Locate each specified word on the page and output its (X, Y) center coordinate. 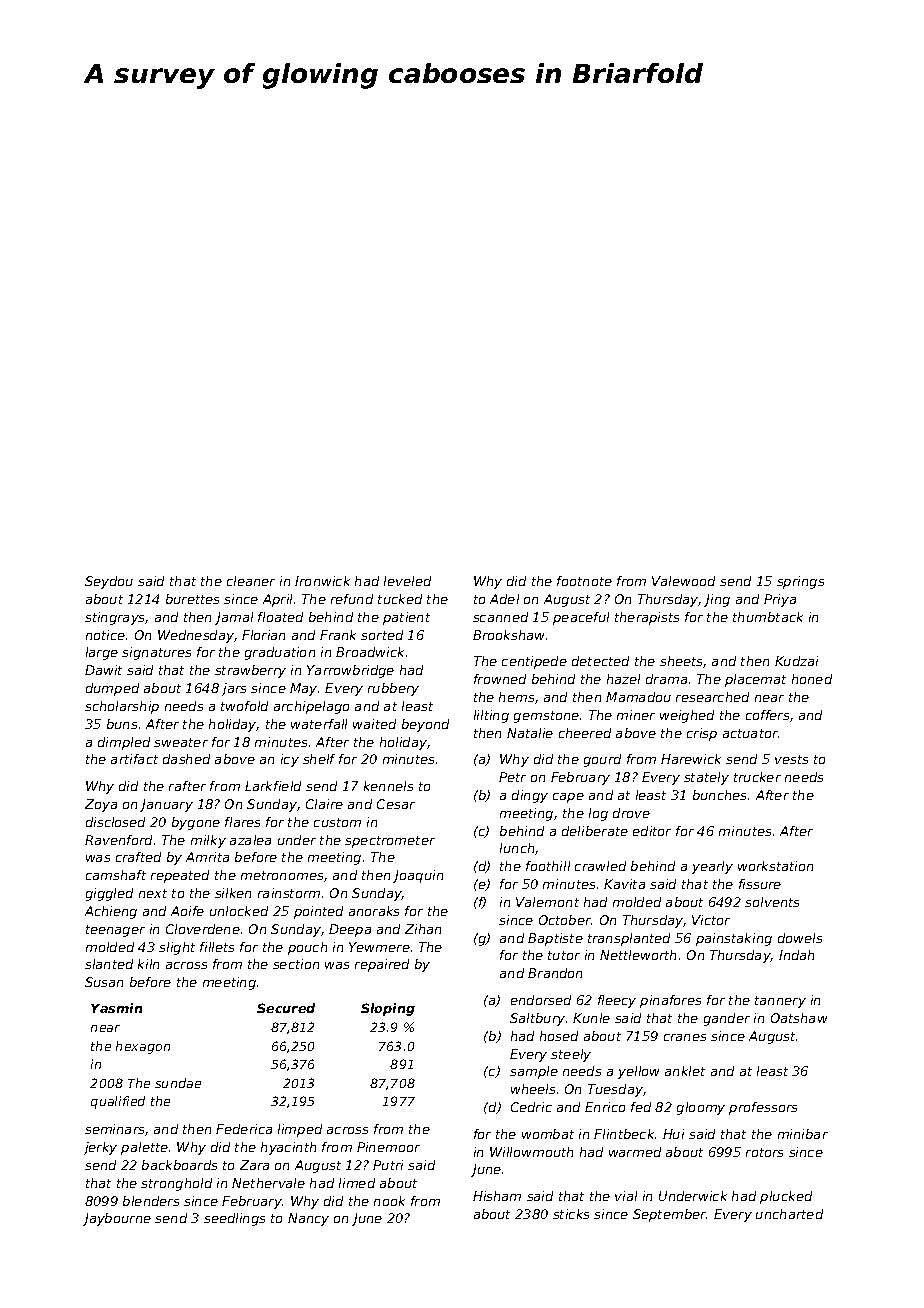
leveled (407, 581)
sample (534, 1072)
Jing (717, 600)
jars (234, 689)
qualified (118, 1102)
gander (727, 1019)
